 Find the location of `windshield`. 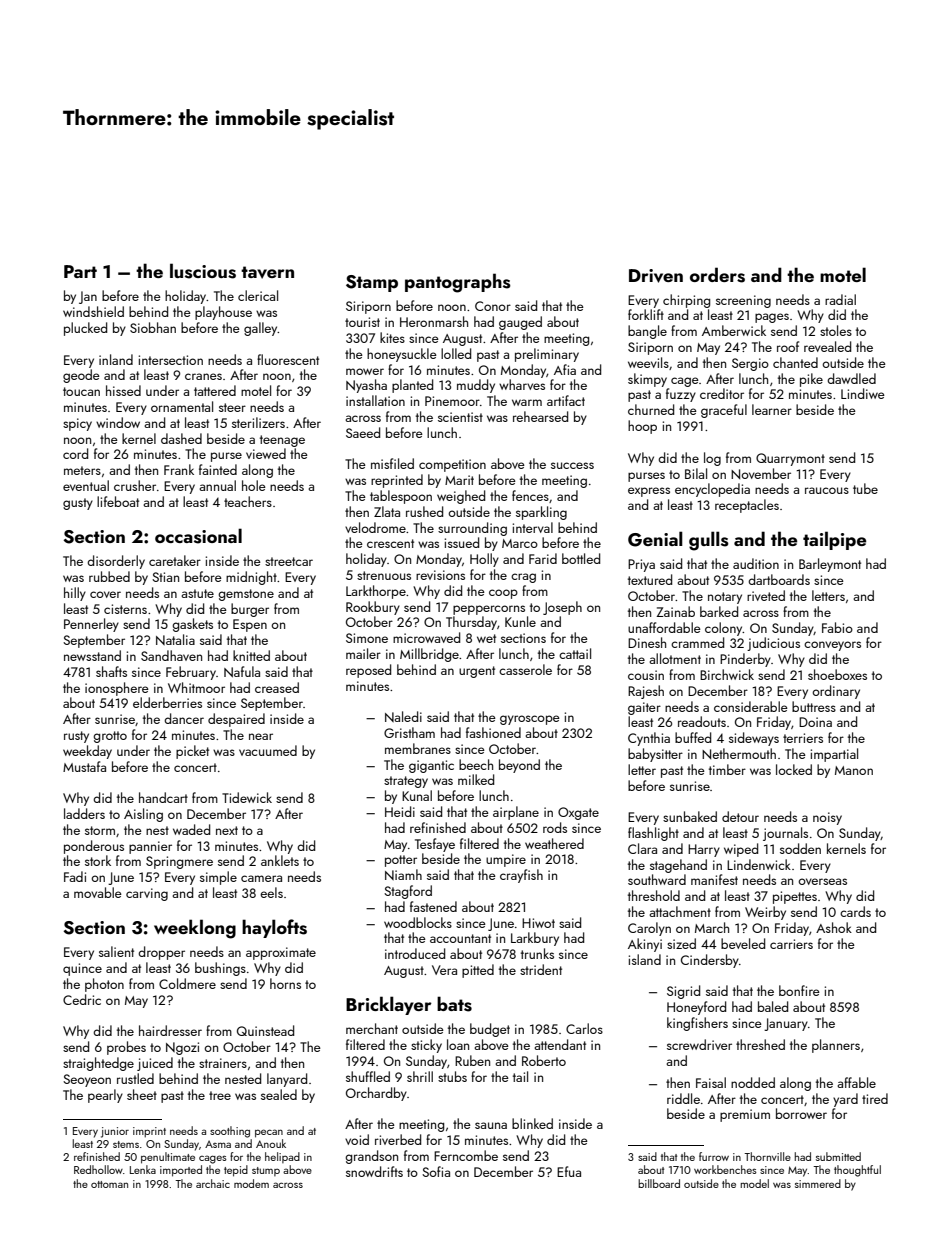

windshield is located at coordinates (93, 311).
